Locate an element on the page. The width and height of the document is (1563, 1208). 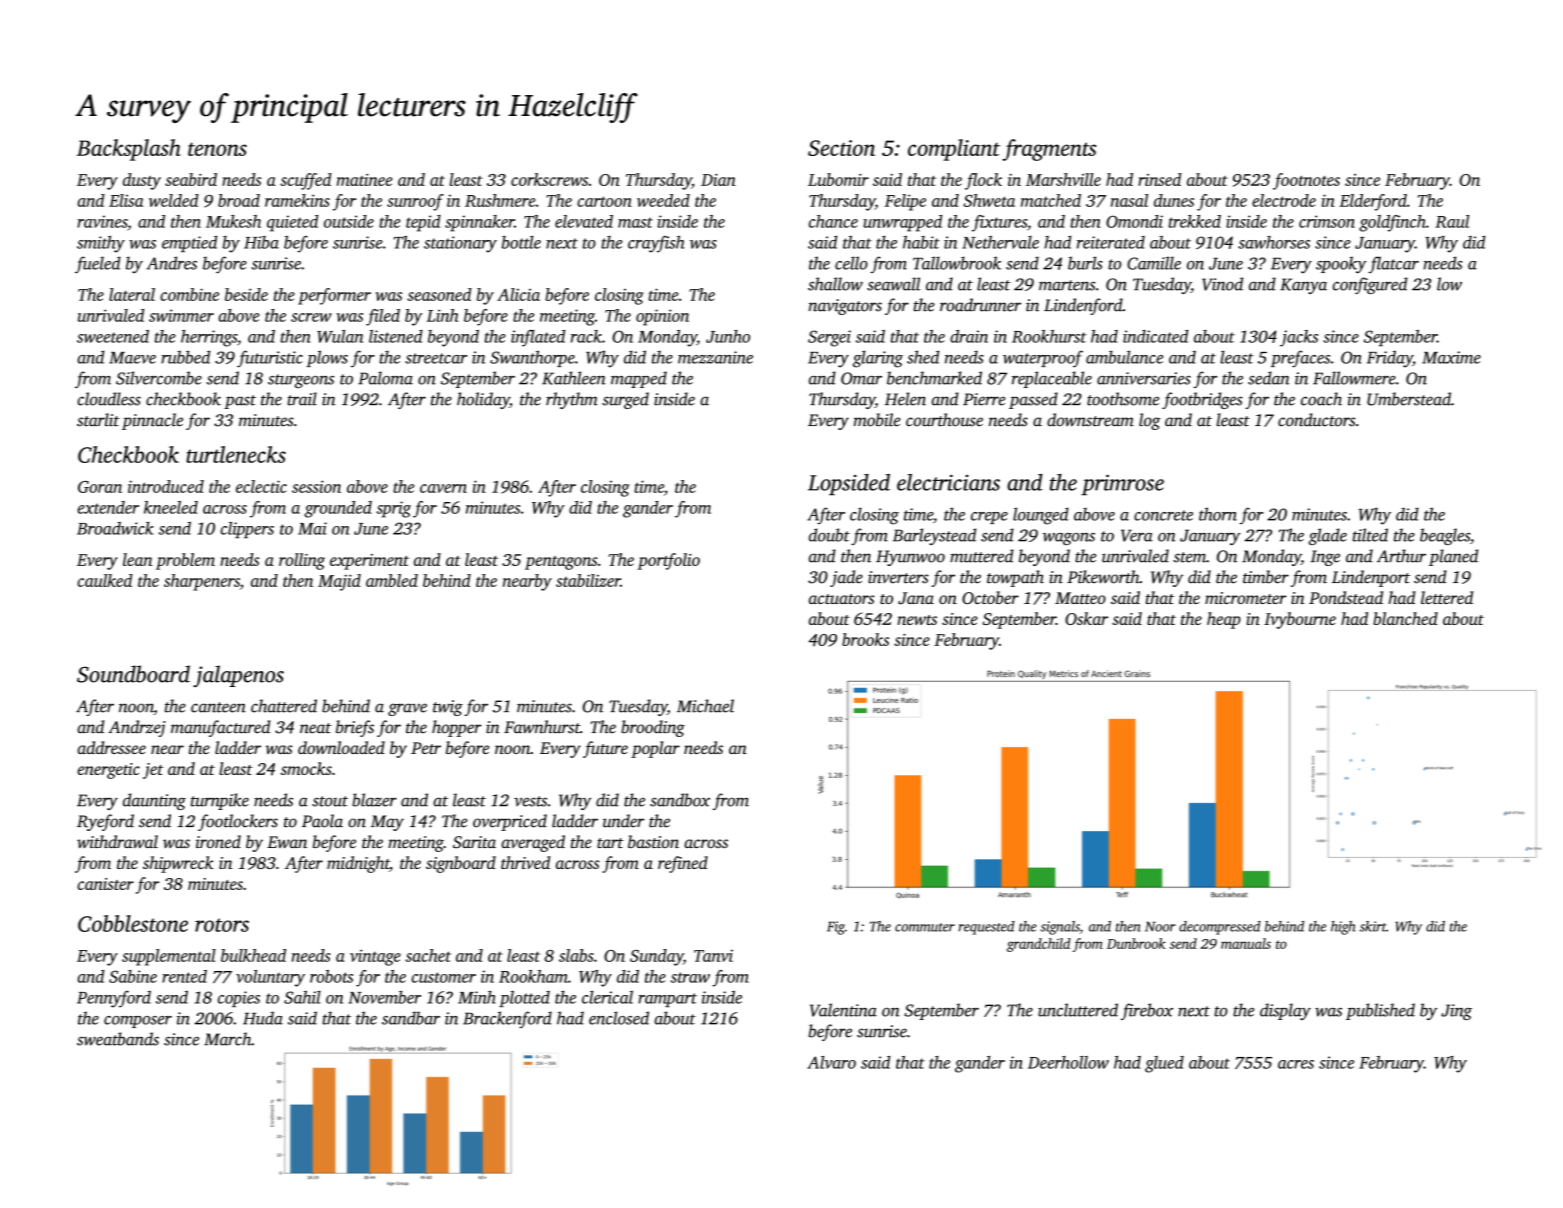
sandbox is located at coordinates (680, 800).
